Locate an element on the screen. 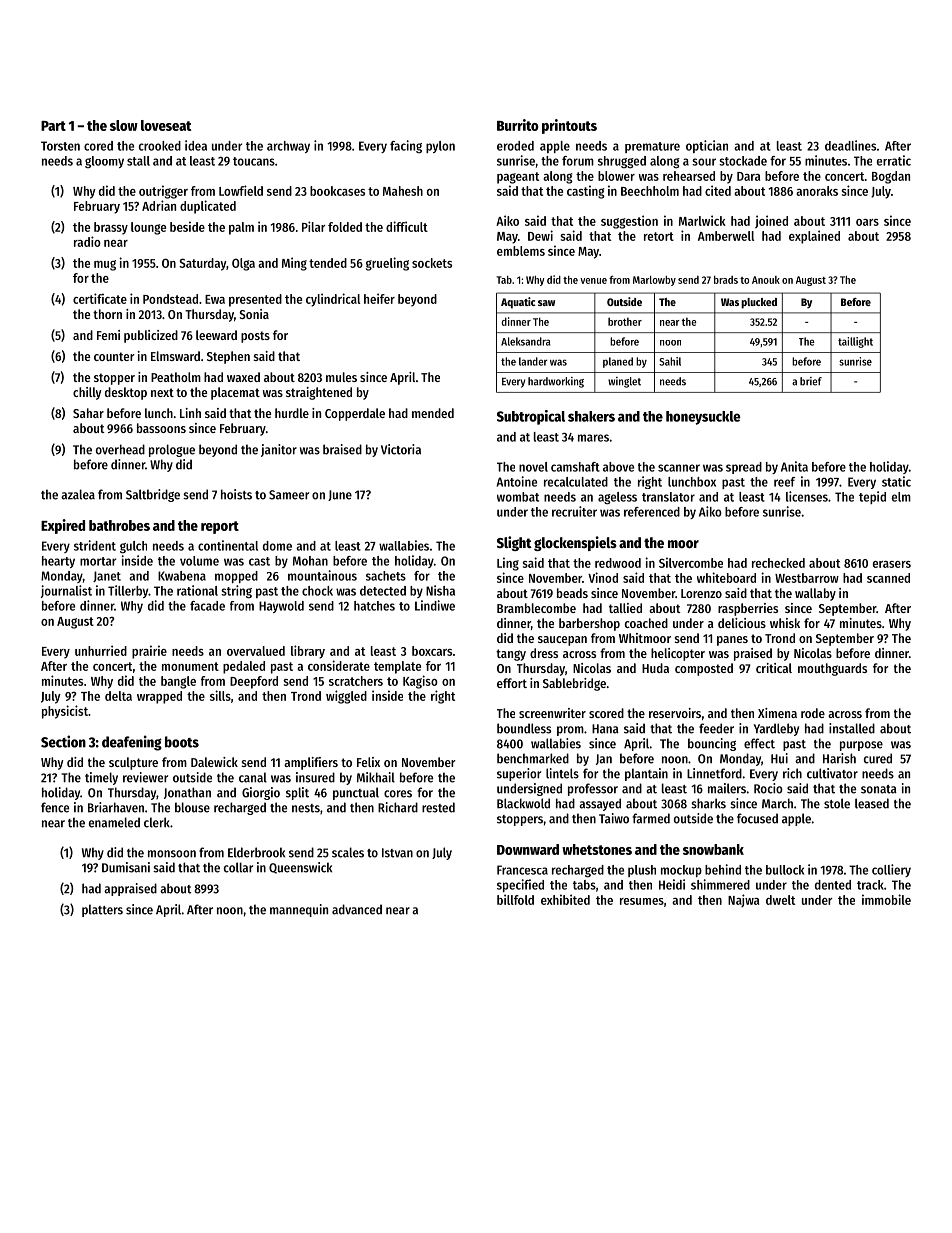 Image resolution: width=952 pixels, height=1233 pixels. deadlines is located at coordinates (850, 145).
